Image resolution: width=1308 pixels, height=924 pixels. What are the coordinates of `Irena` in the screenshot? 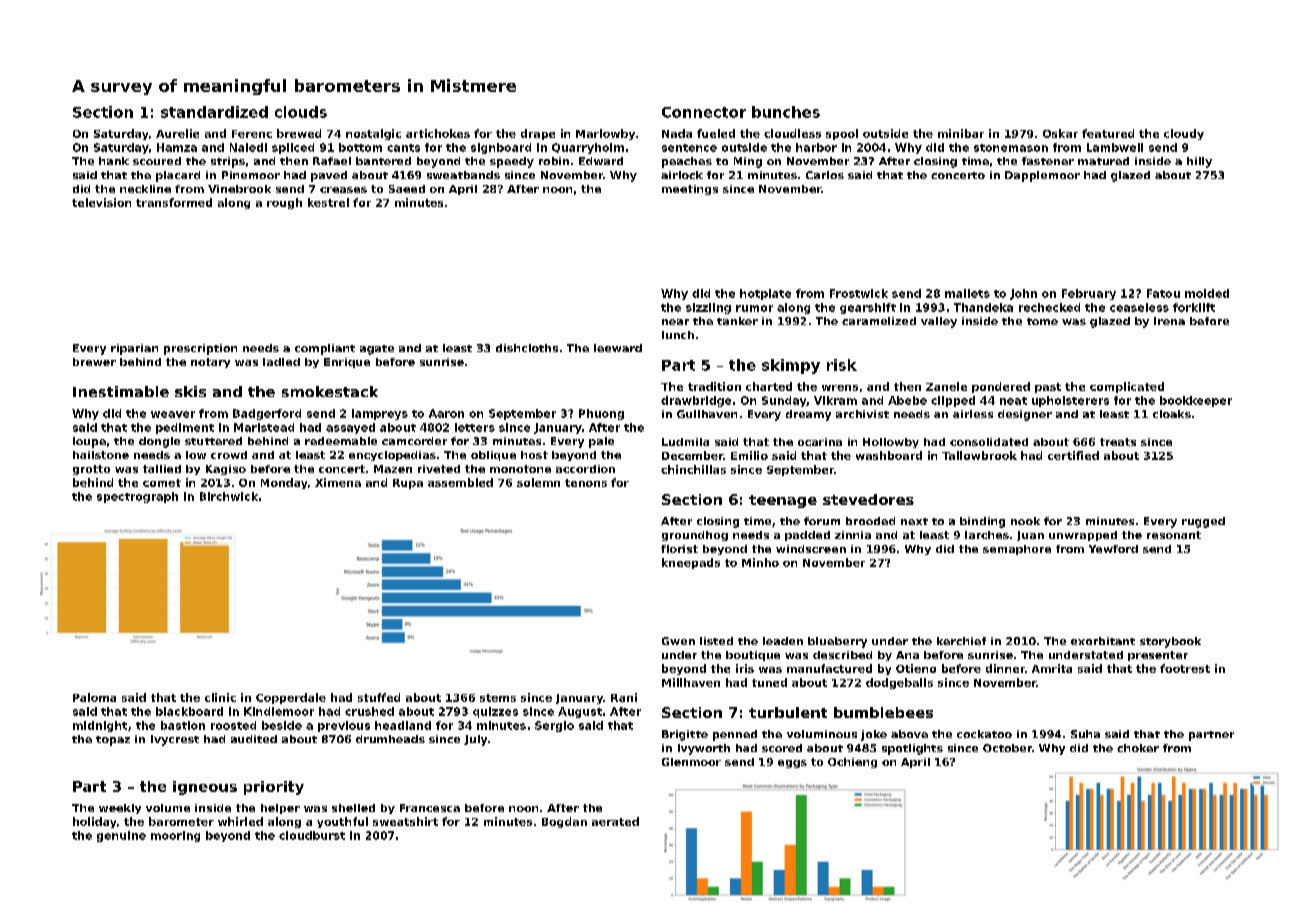 It's located at (1169, 321).
